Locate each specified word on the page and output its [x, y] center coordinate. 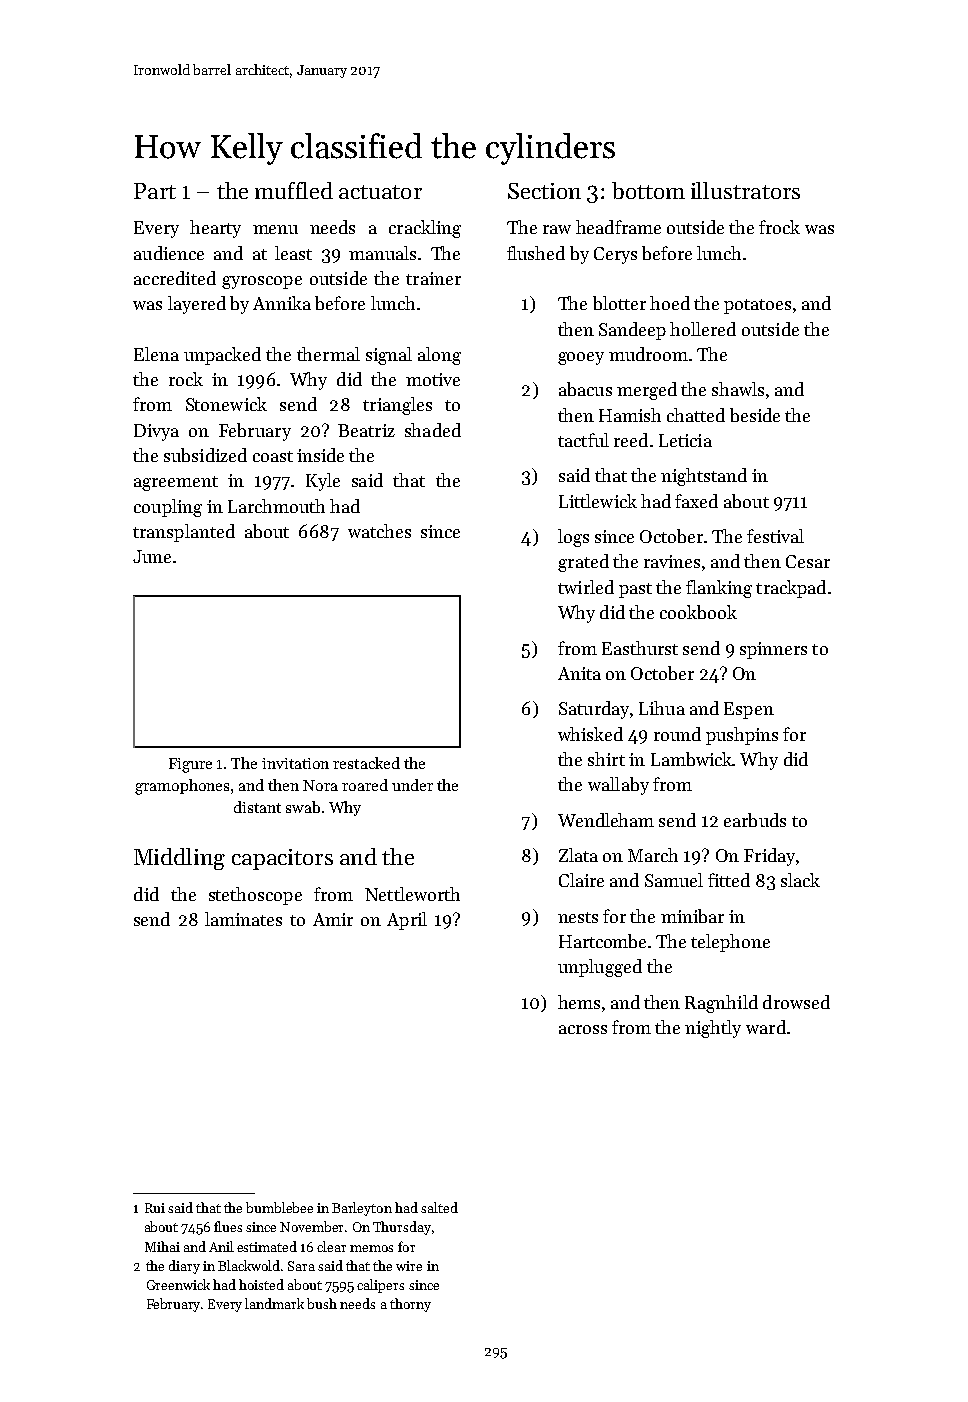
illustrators [745, 190]
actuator [380, 192]
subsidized [205, 455]
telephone [730, 943]
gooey [581, 358]
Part [155, 191]
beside [755, 415]
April [407, 921]
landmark [274, 1303]
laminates [243, 919]
